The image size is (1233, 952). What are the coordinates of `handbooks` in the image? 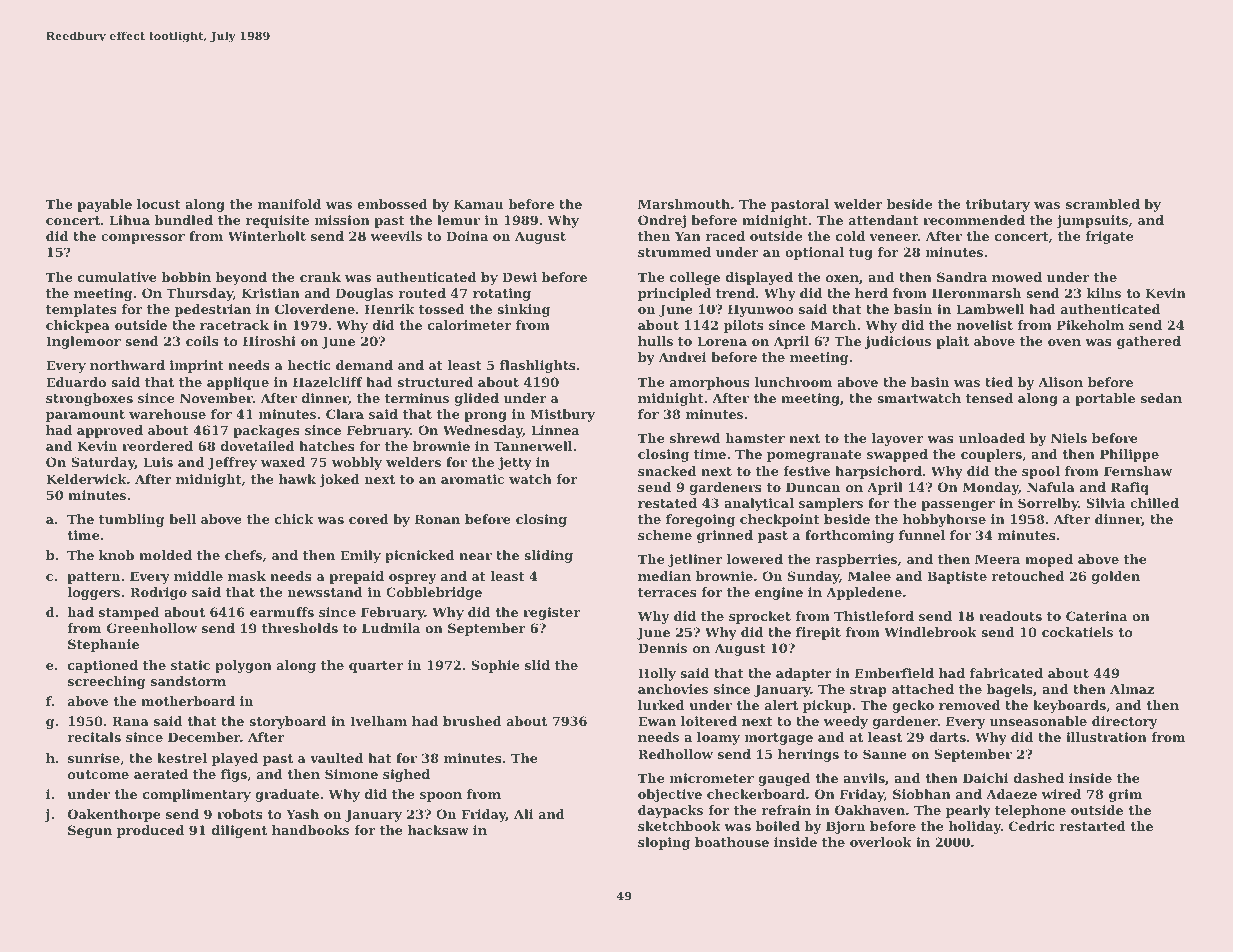 It's located at (310, 830).
